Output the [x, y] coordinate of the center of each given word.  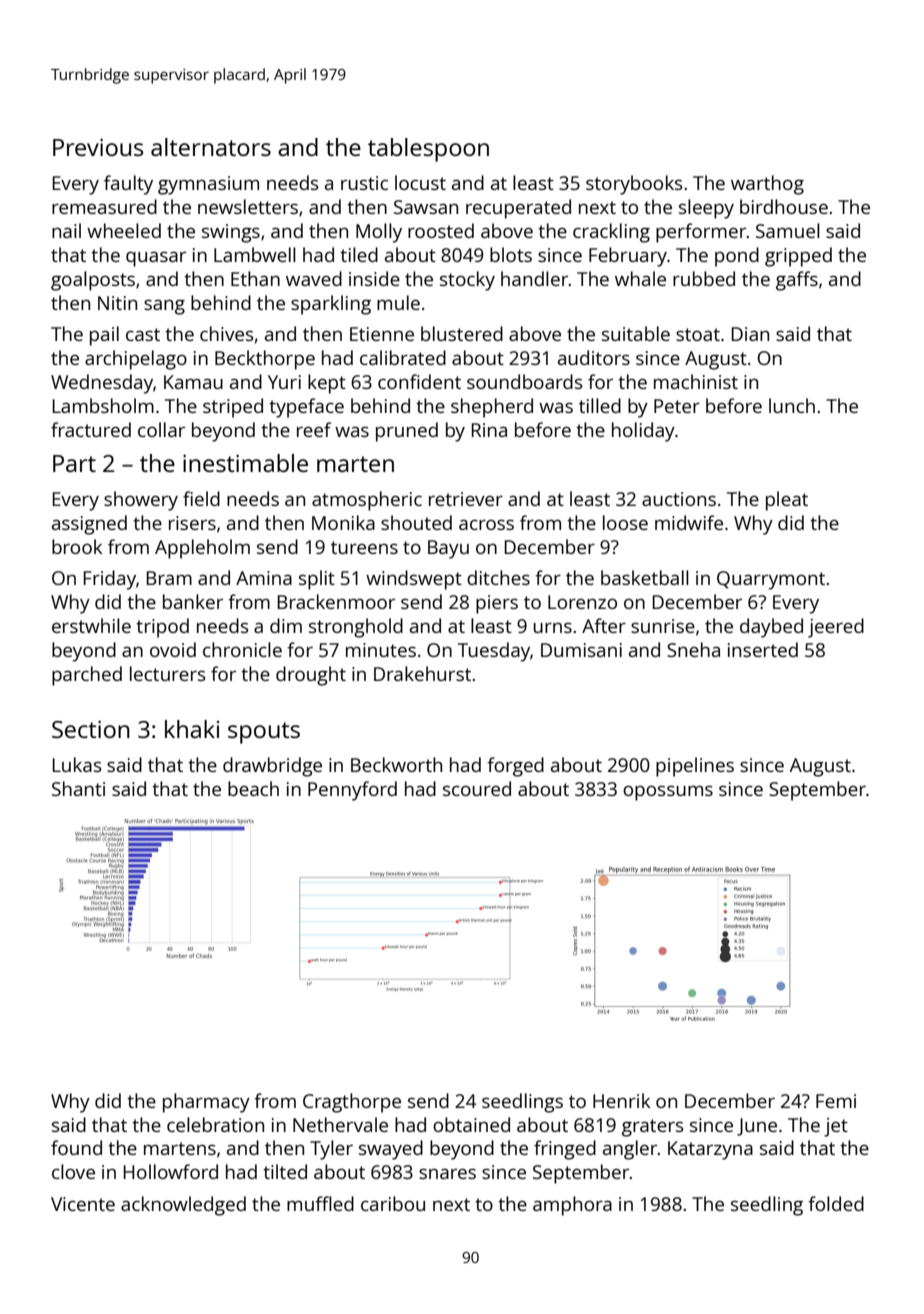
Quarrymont [771, 580]
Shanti [78, 788]
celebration [215, 1124]
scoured [477, 788]
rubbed [704, 278]
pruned [407, 432]
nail [66, 230]
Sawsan [426, 207]
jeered [836, 628]
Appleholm [202, 549]
